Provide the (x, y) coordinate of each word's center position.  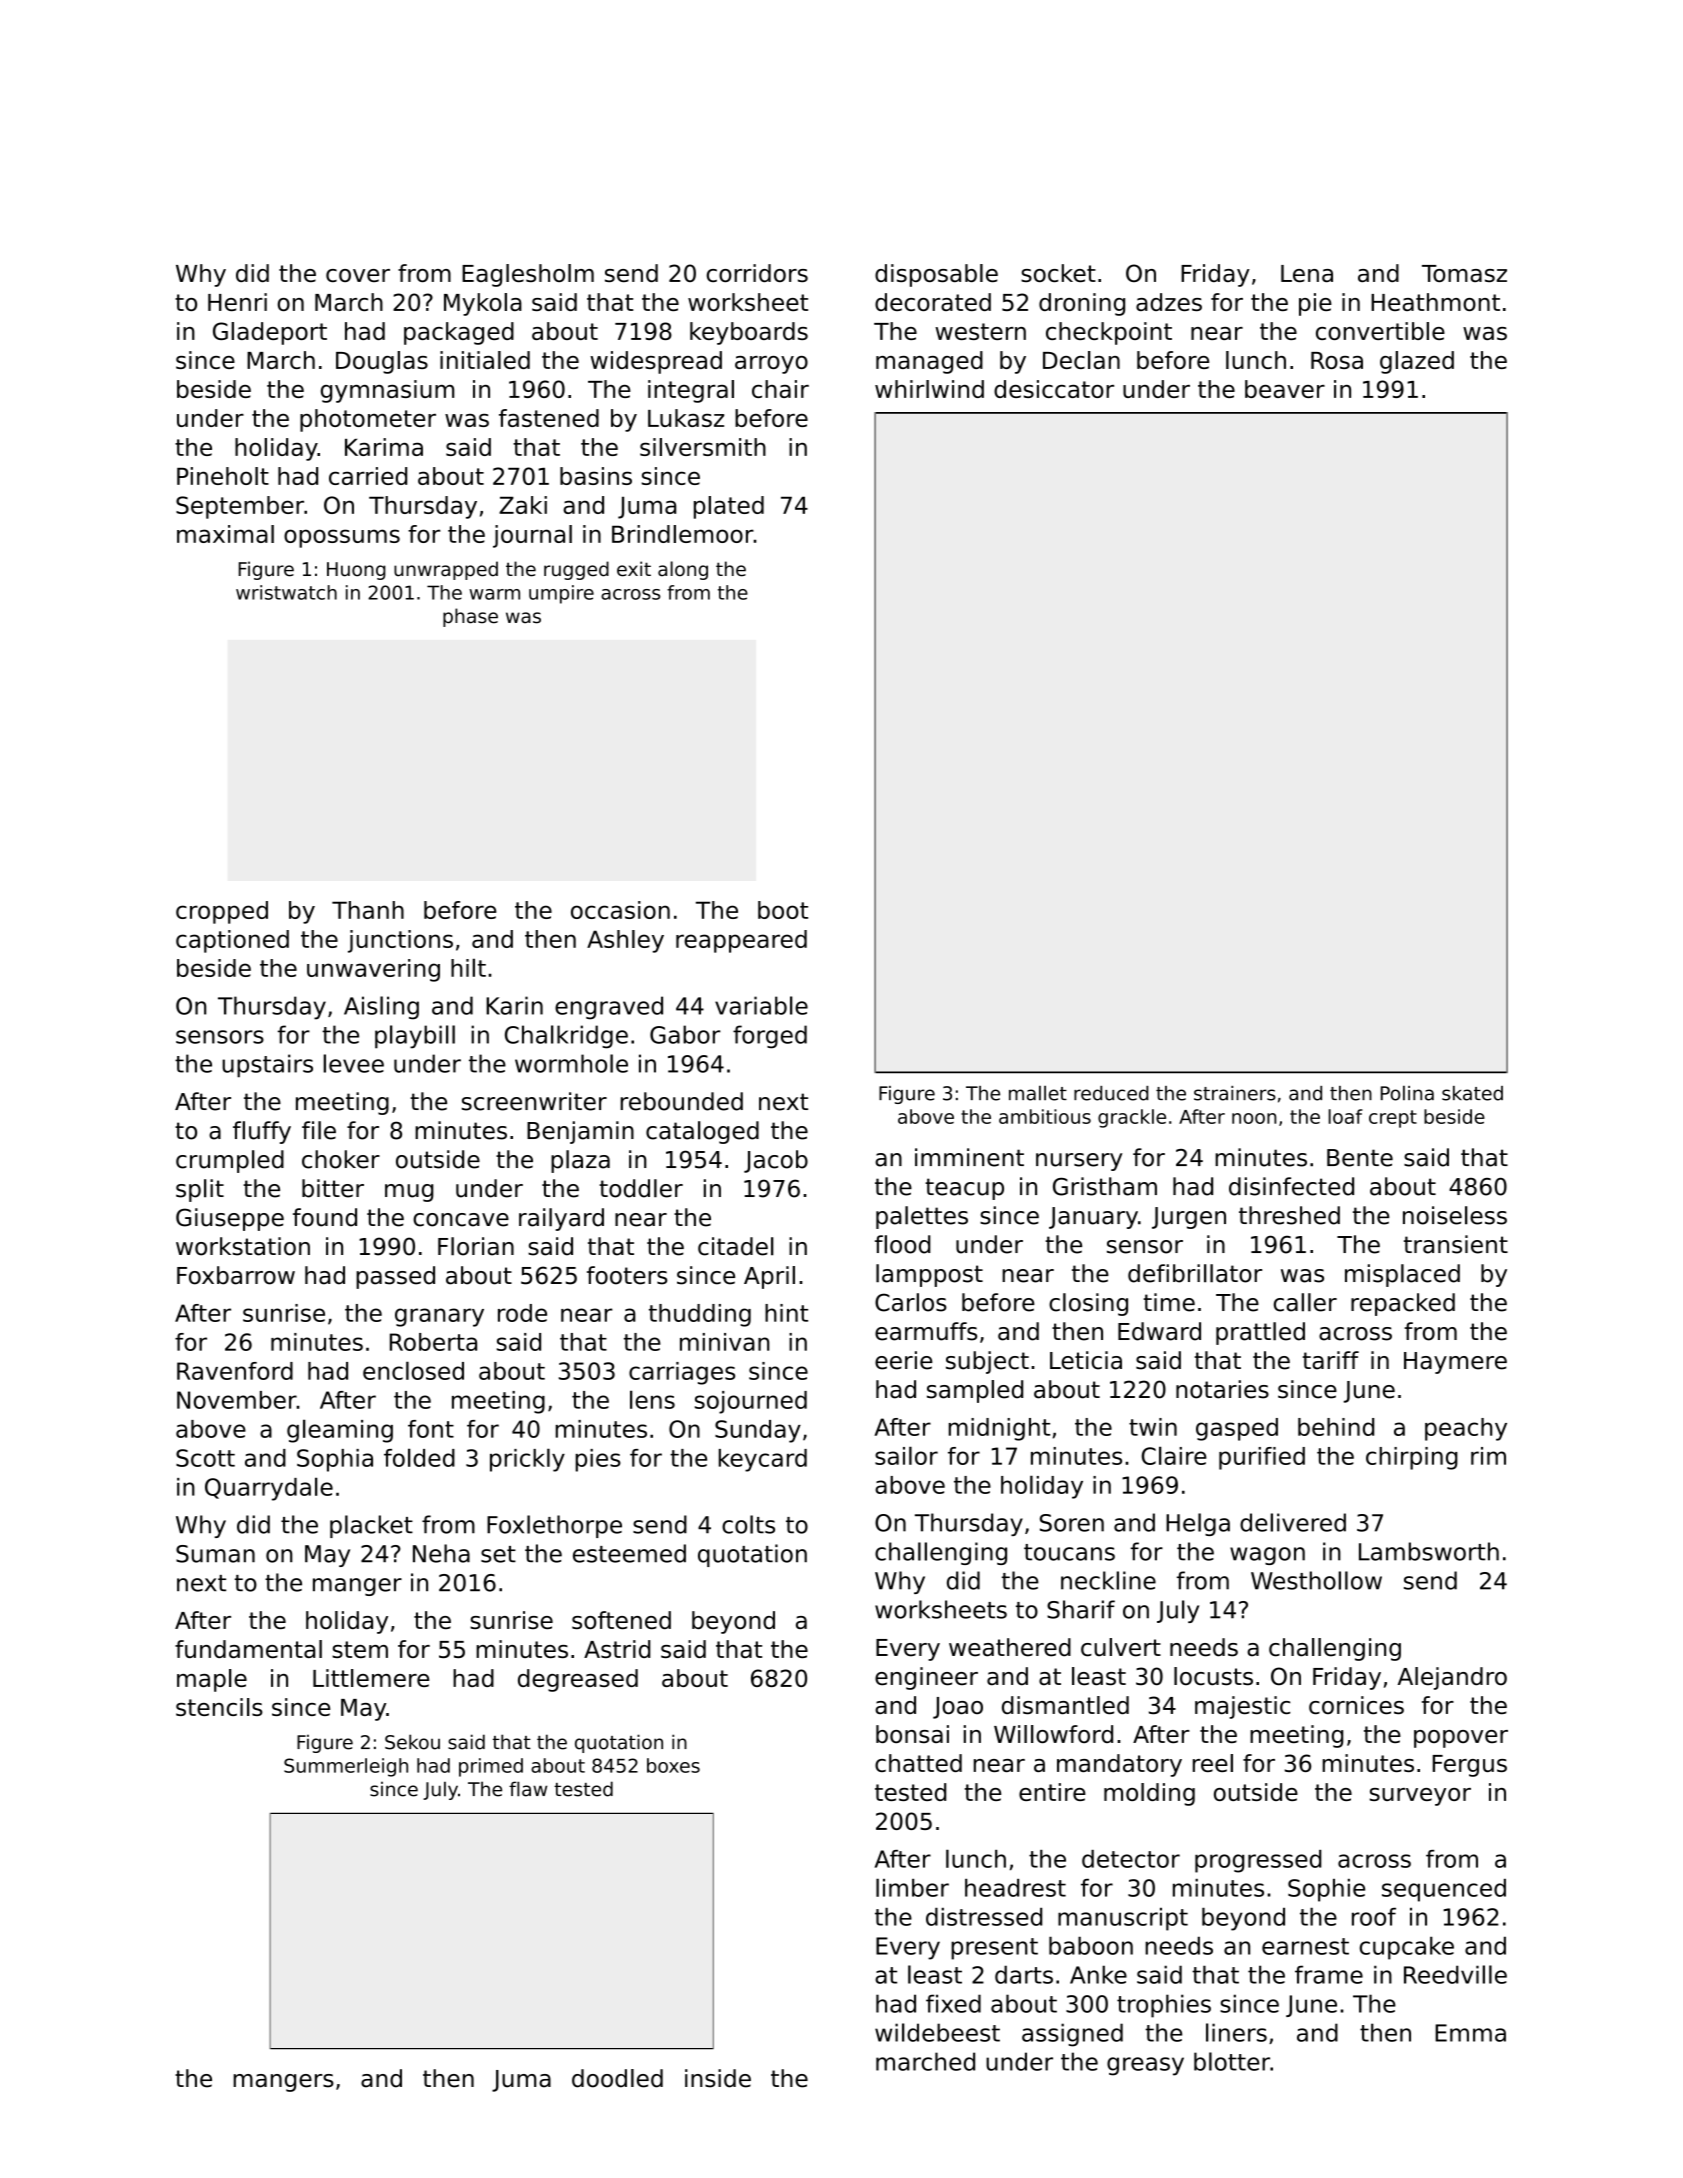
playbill (415, 1037)
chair (780, 389)
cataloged (702, 1132)
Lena (1307, 273)
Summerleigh (346, 1767)
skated (1472, 1093)
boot (783, 910)
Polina (1407, 1093)
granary (439, 1317)
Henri (237, 302)
